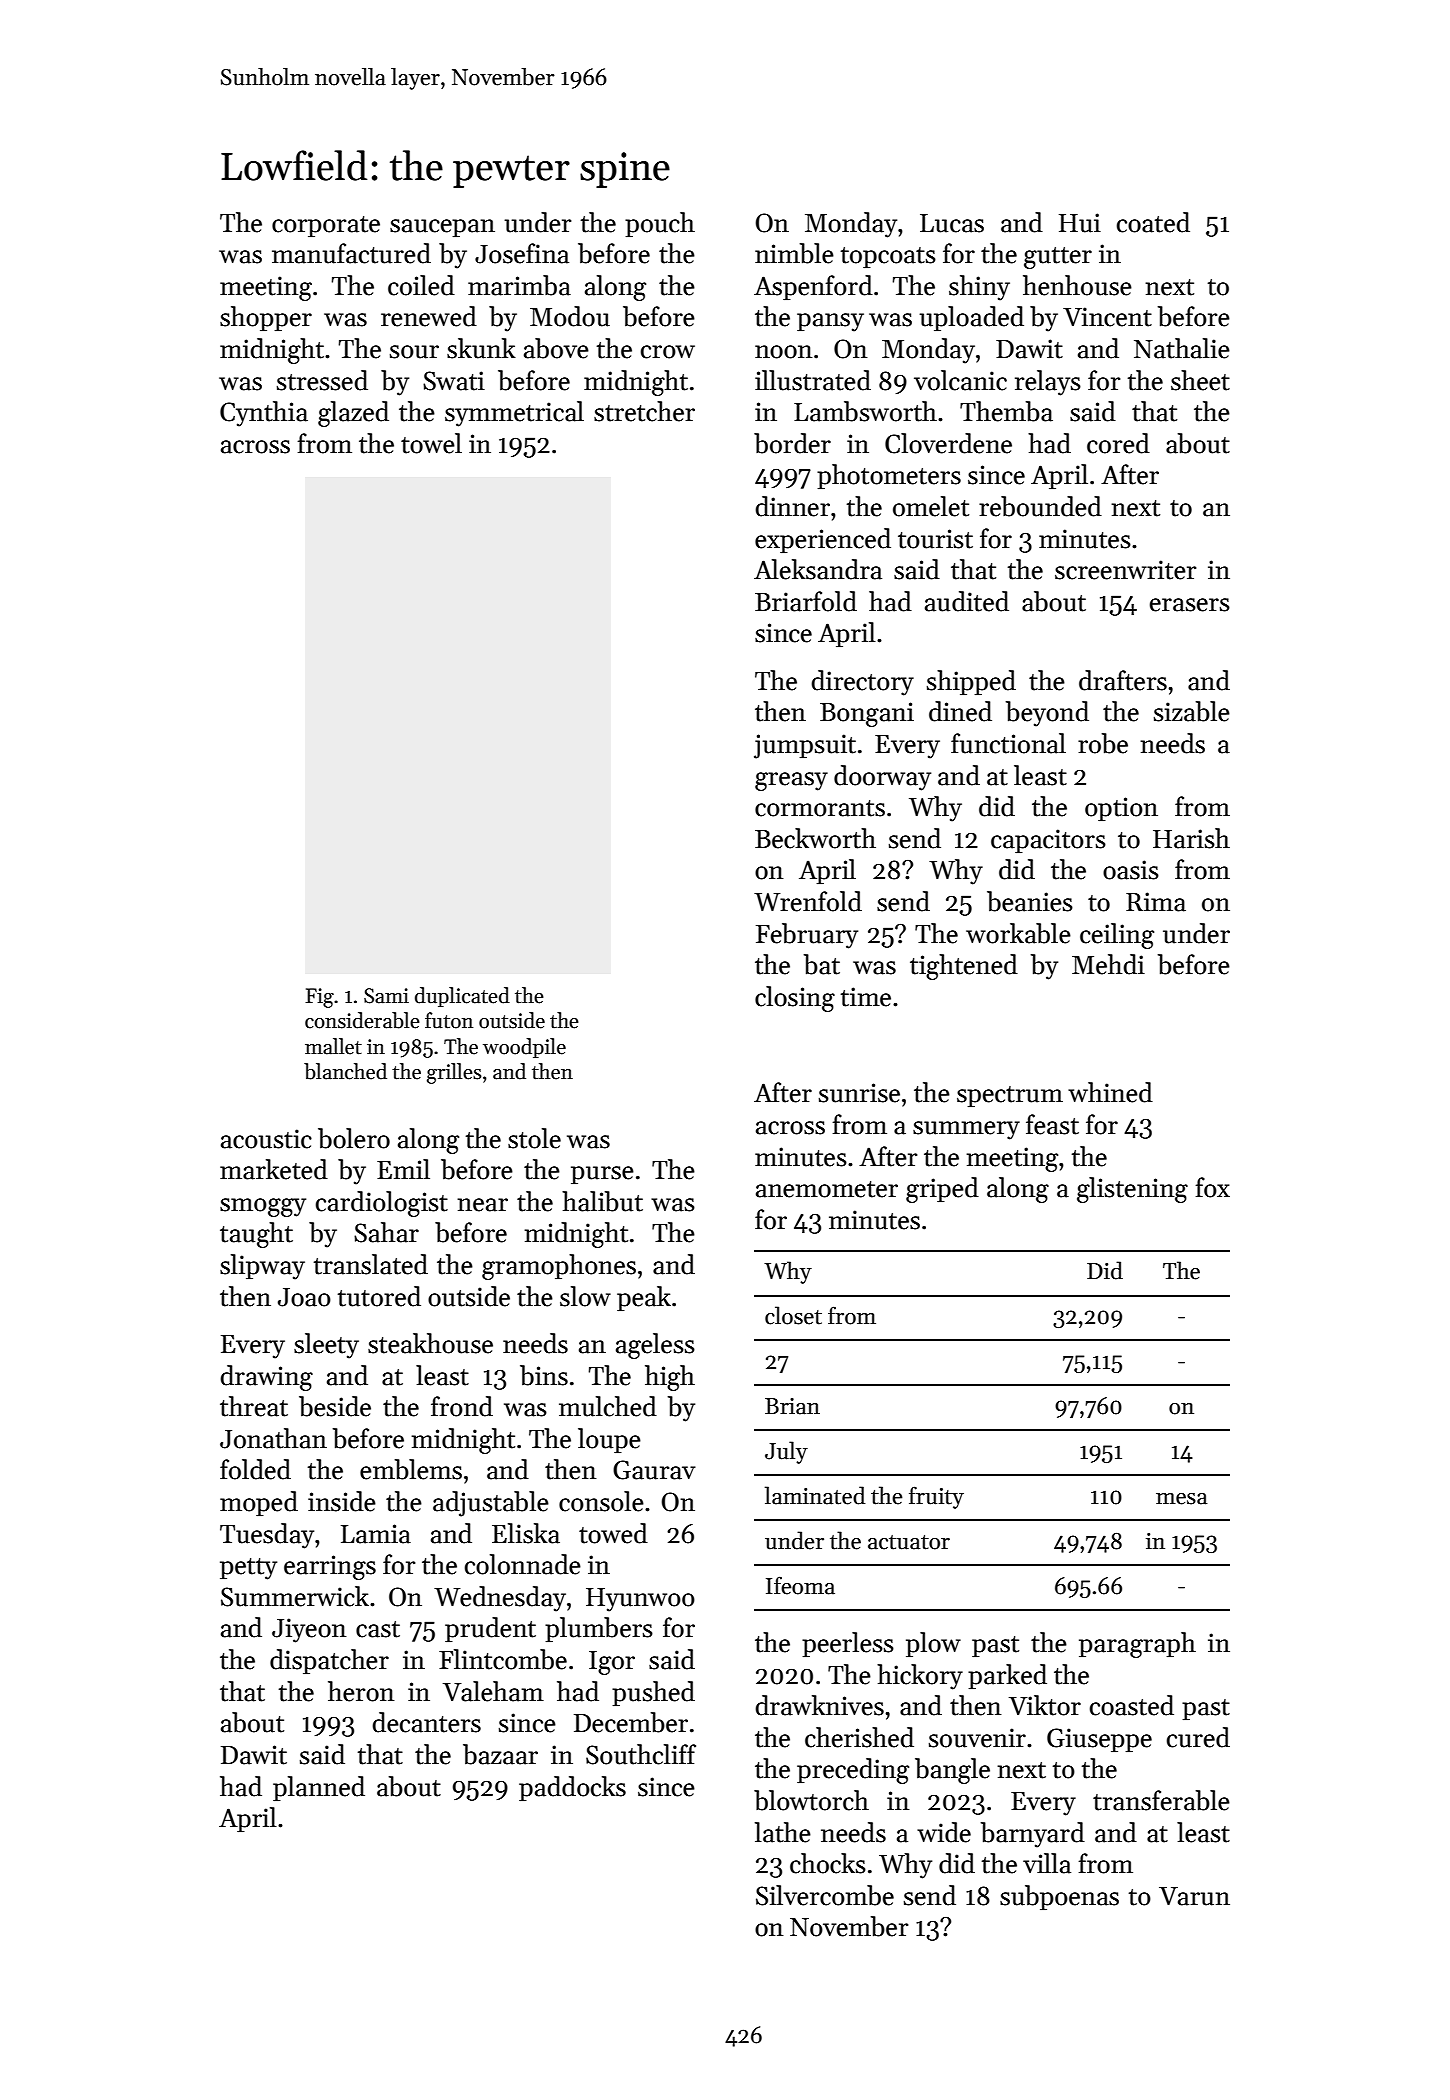  I want to click on drawing, so click(266, 1378).
